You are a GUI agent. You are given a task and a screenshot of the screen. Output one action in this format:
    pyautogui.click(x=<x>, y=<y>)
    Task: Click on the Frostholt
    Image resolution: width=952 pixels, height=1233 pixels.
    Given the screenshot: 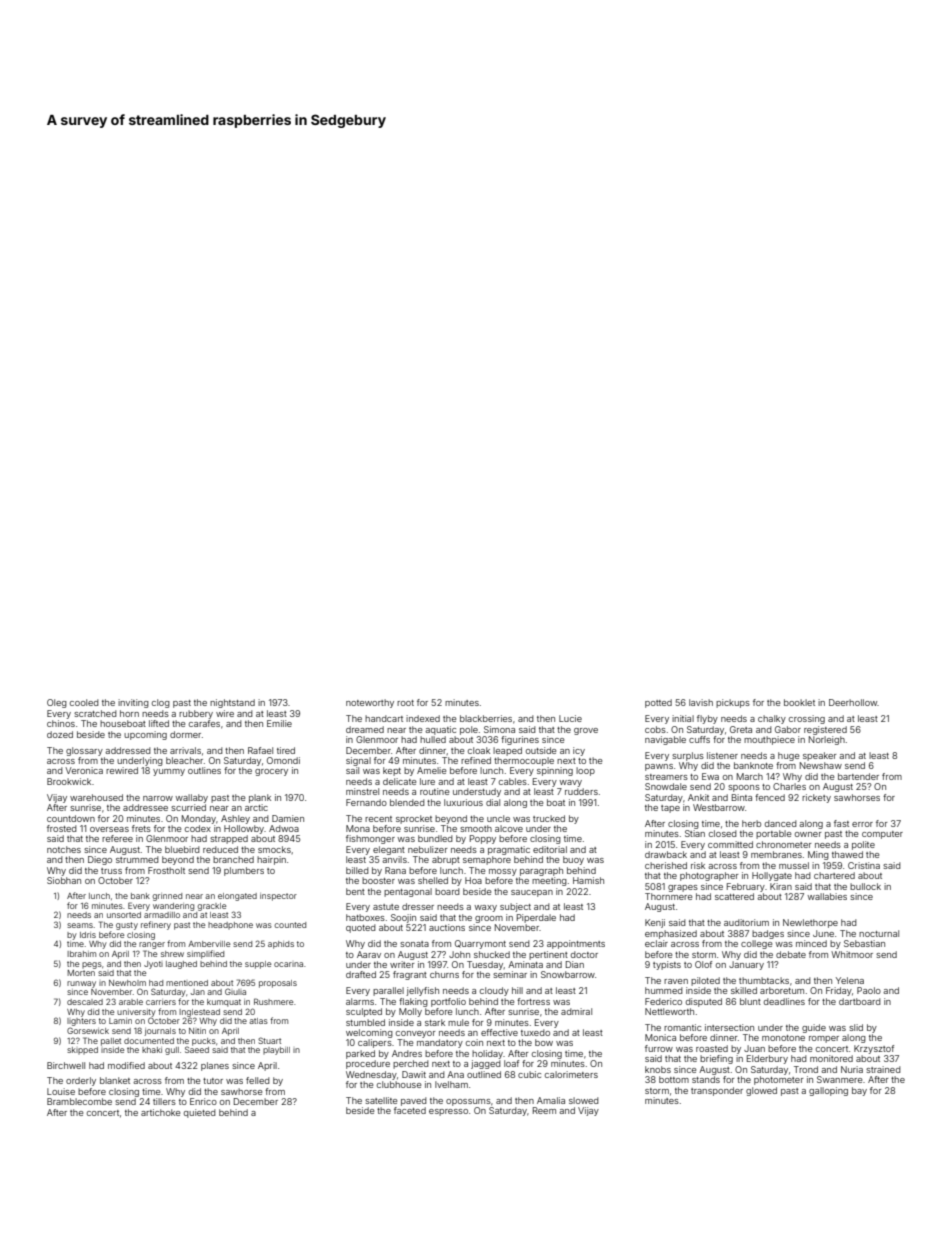 What is the action you would take?
    pyautogui.click(x=166, y=870)
